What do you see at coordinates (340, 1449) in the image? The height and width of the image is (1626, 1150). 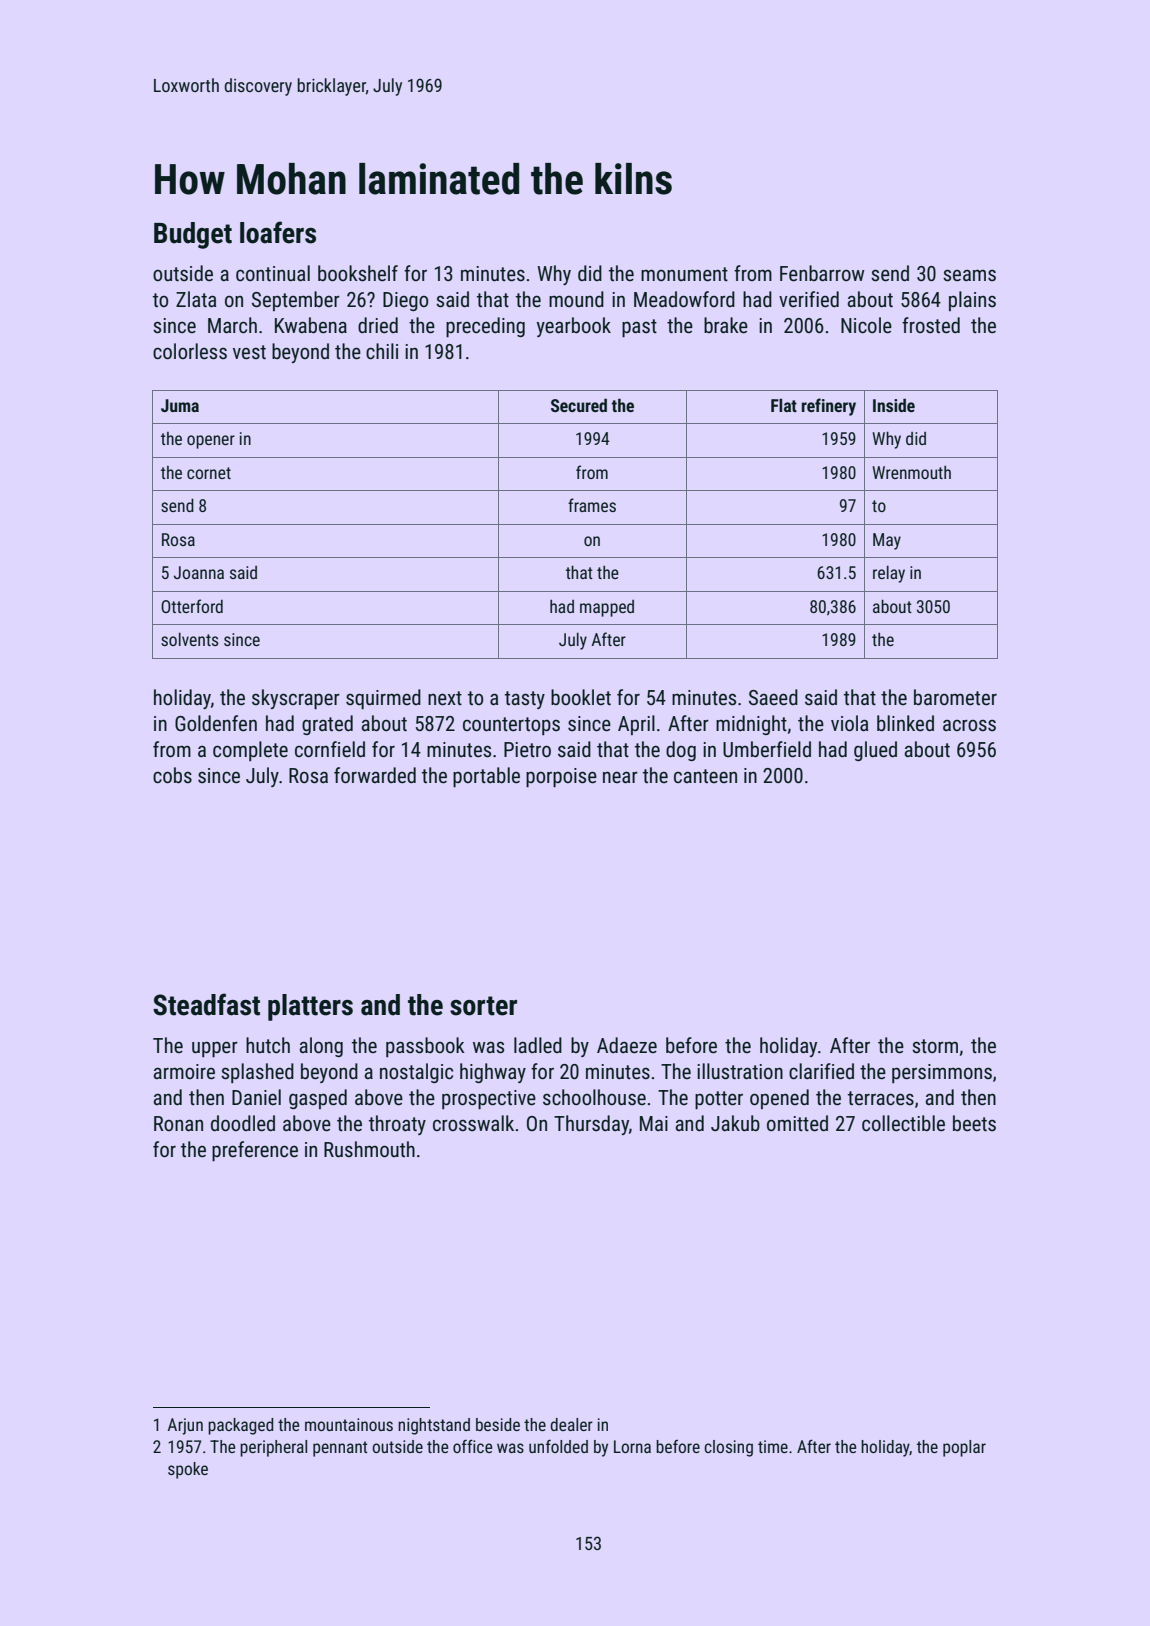 I see `pennant` at bounding box center [340, 1449].
